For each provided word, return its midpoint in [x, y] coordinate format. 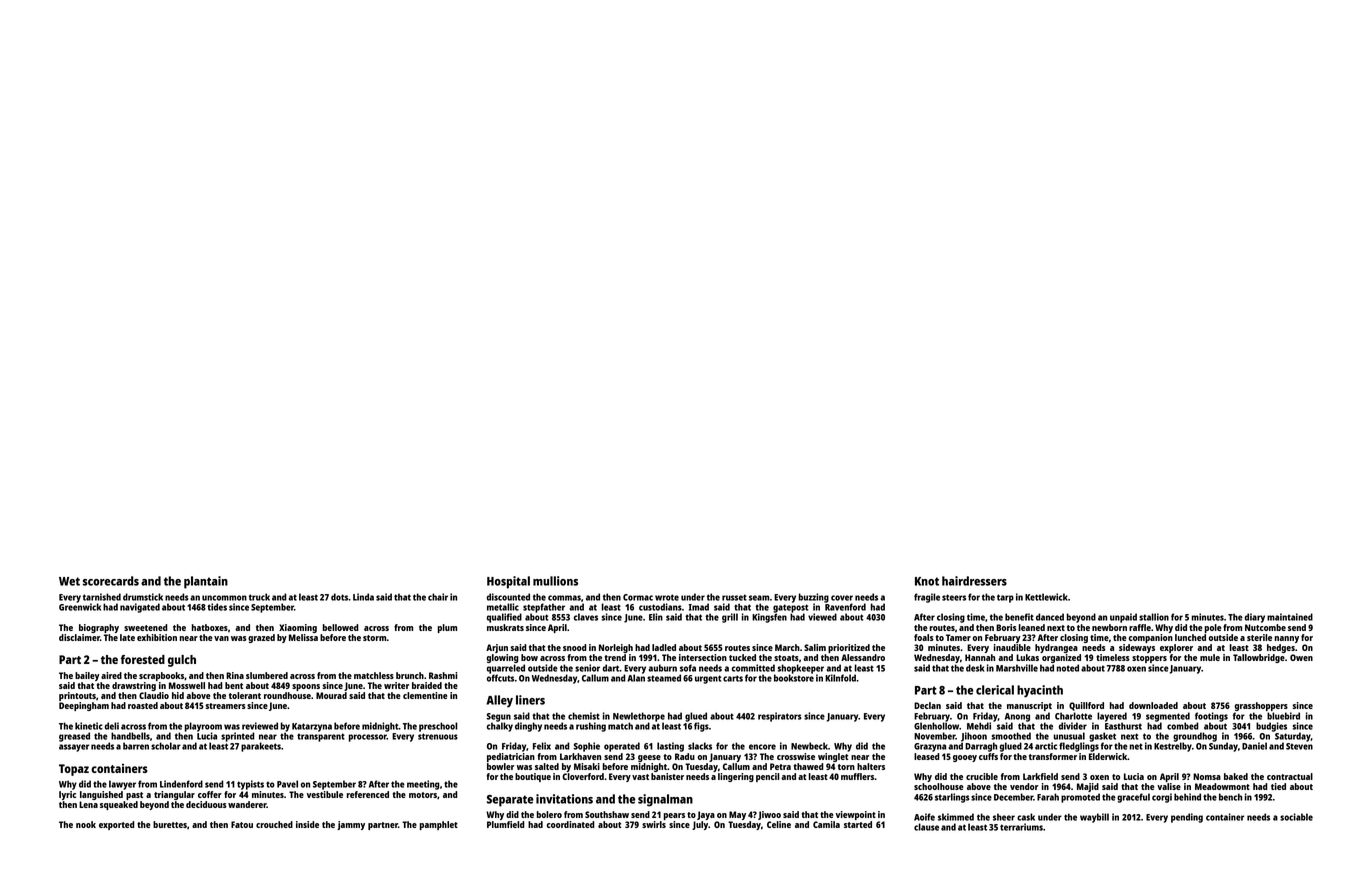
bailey [87, 676]
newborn [1109, 627]
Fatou [242, 824]
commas [564, 598]
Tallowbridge [1259, 658]
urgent [708, 679]
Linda [363, 597]
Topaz [74, 770]
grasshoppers [1261, 706]
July [700, 825]
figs [701, 727]
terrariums [1021, 827]
